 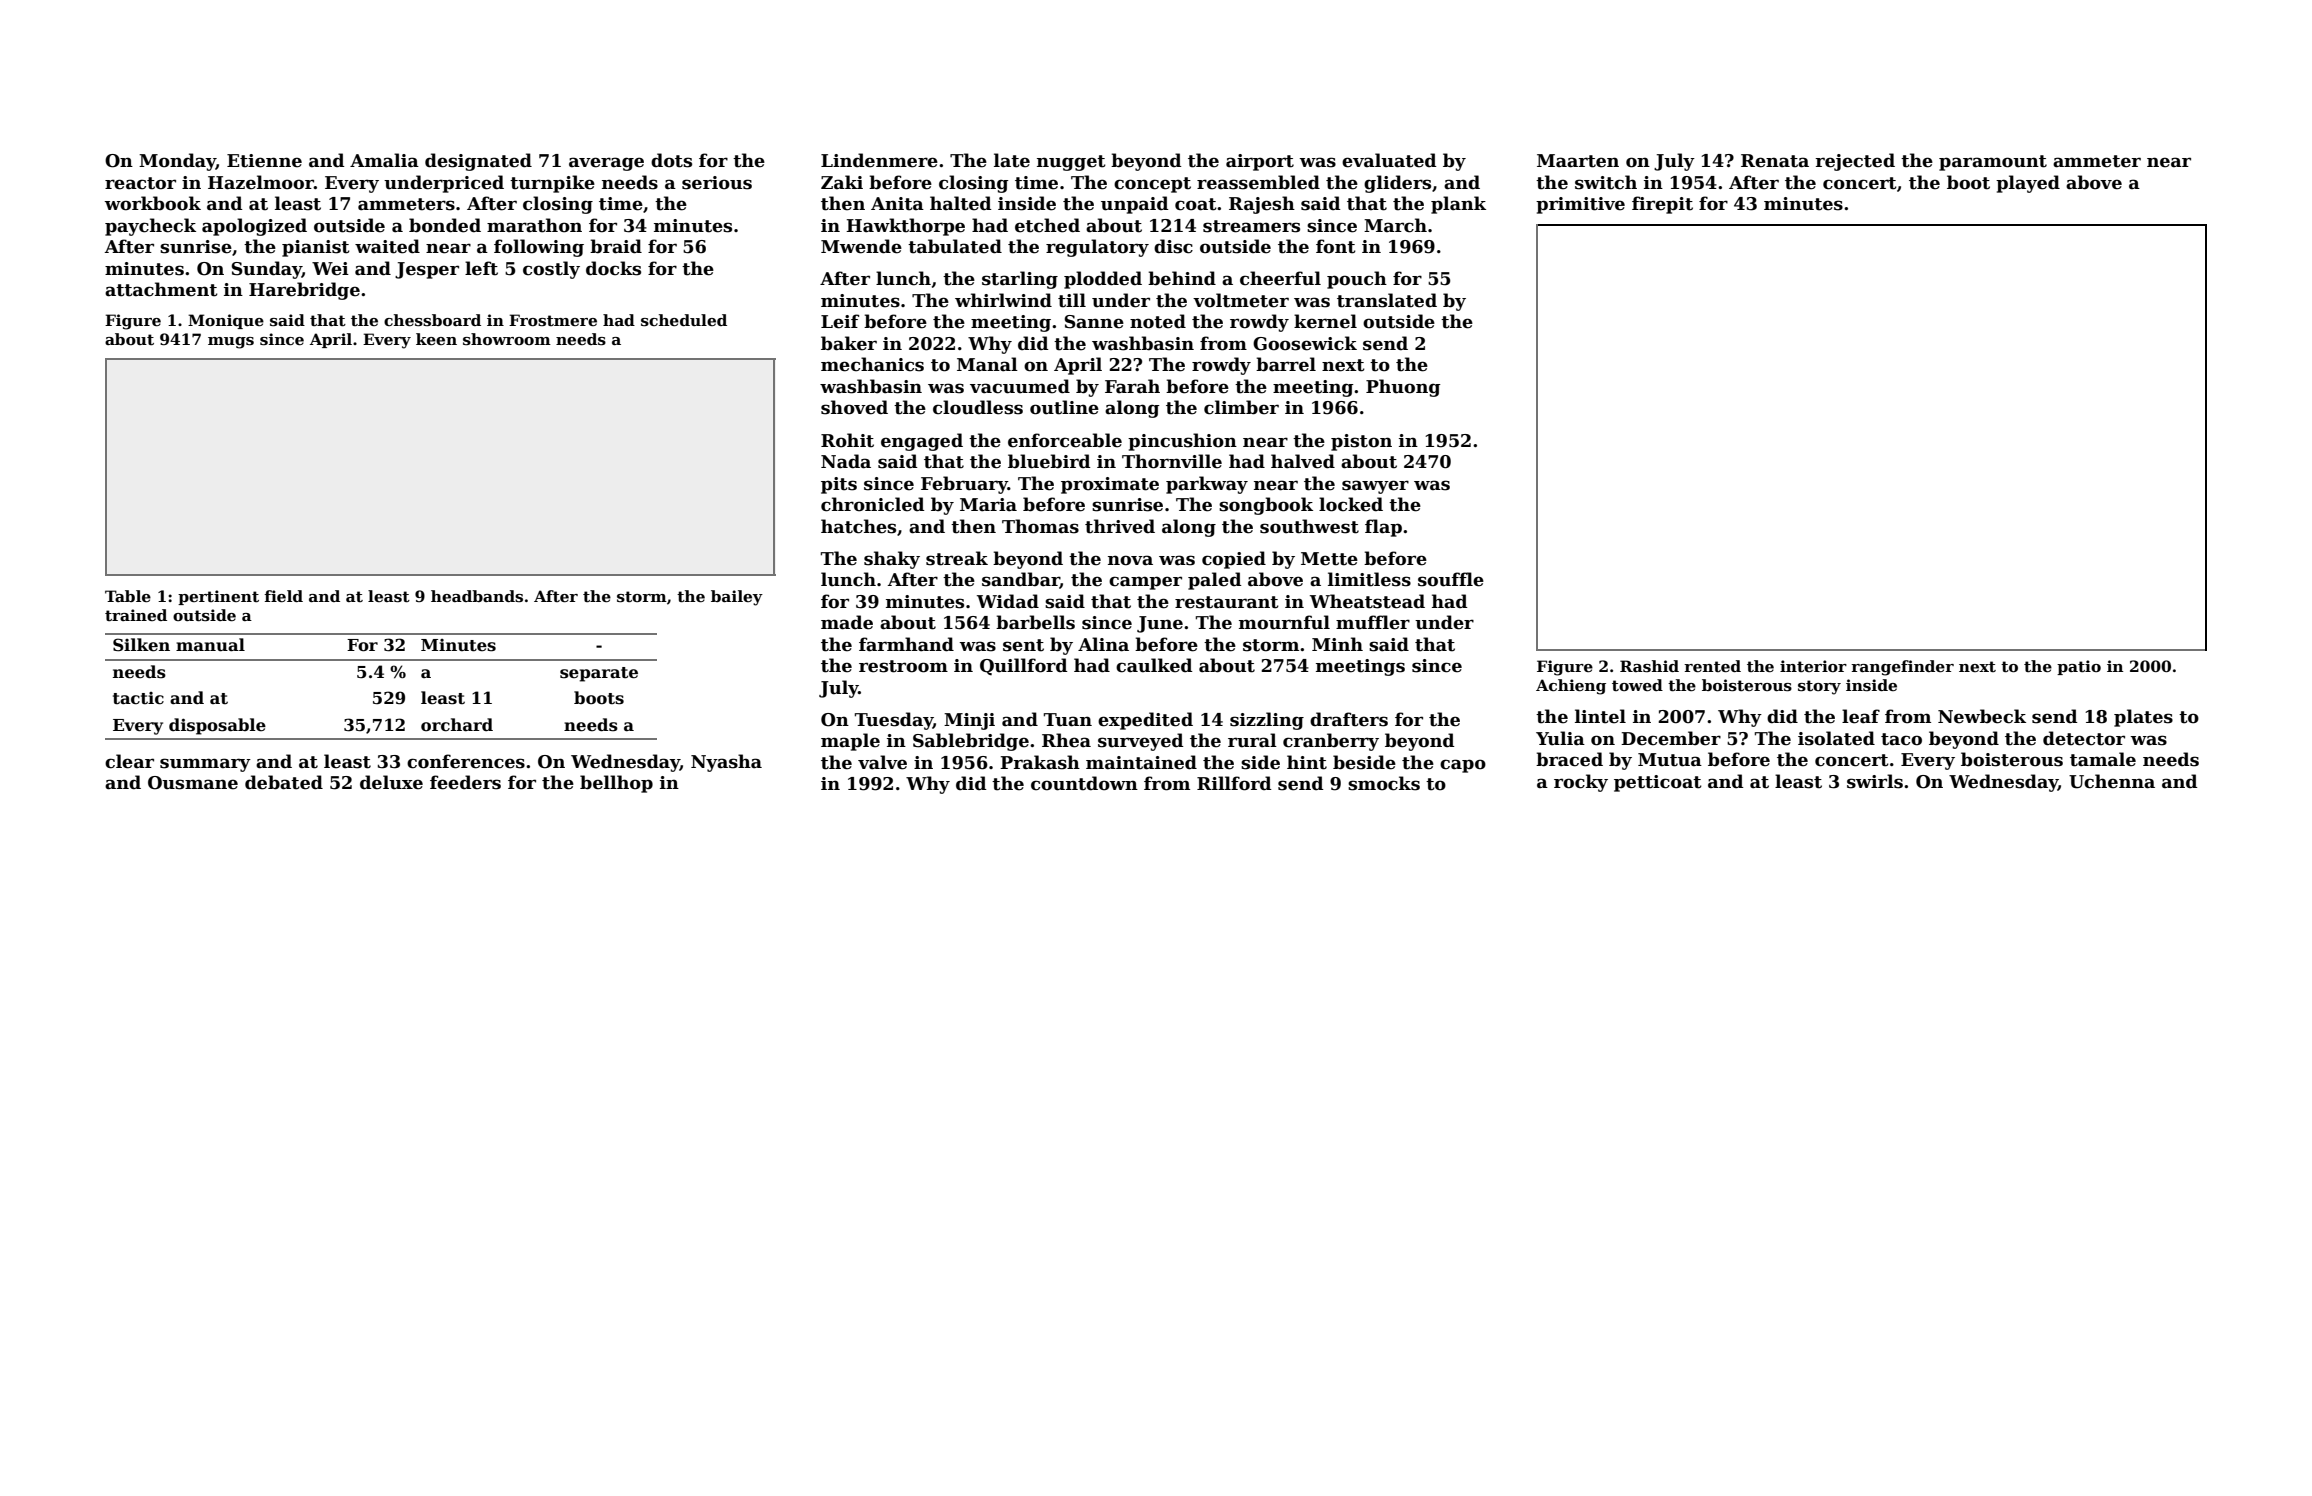 I want to click on workbook, so click(x=152, y=203).
